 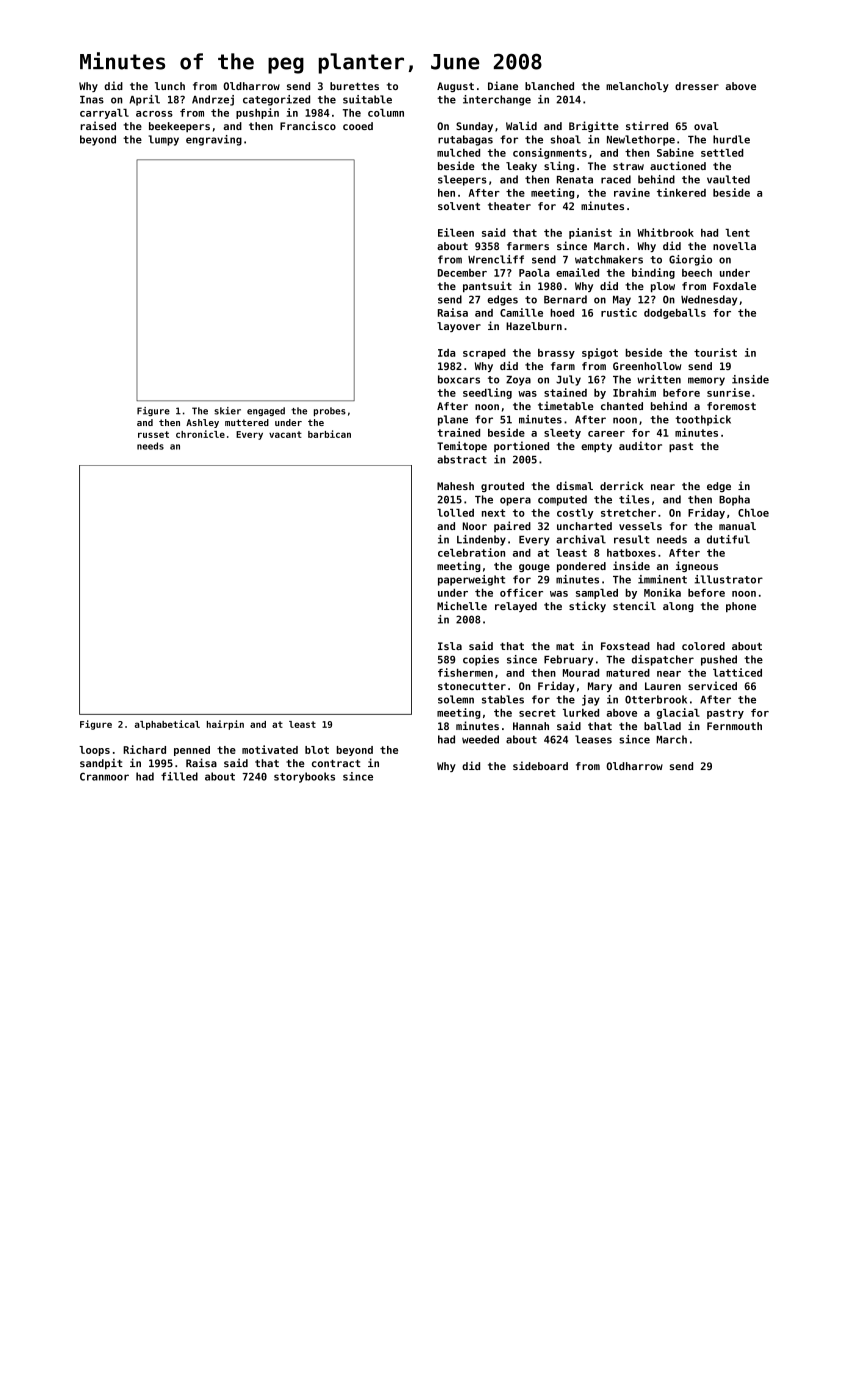 I want to click on burettes, so click(x=354, y=86).
